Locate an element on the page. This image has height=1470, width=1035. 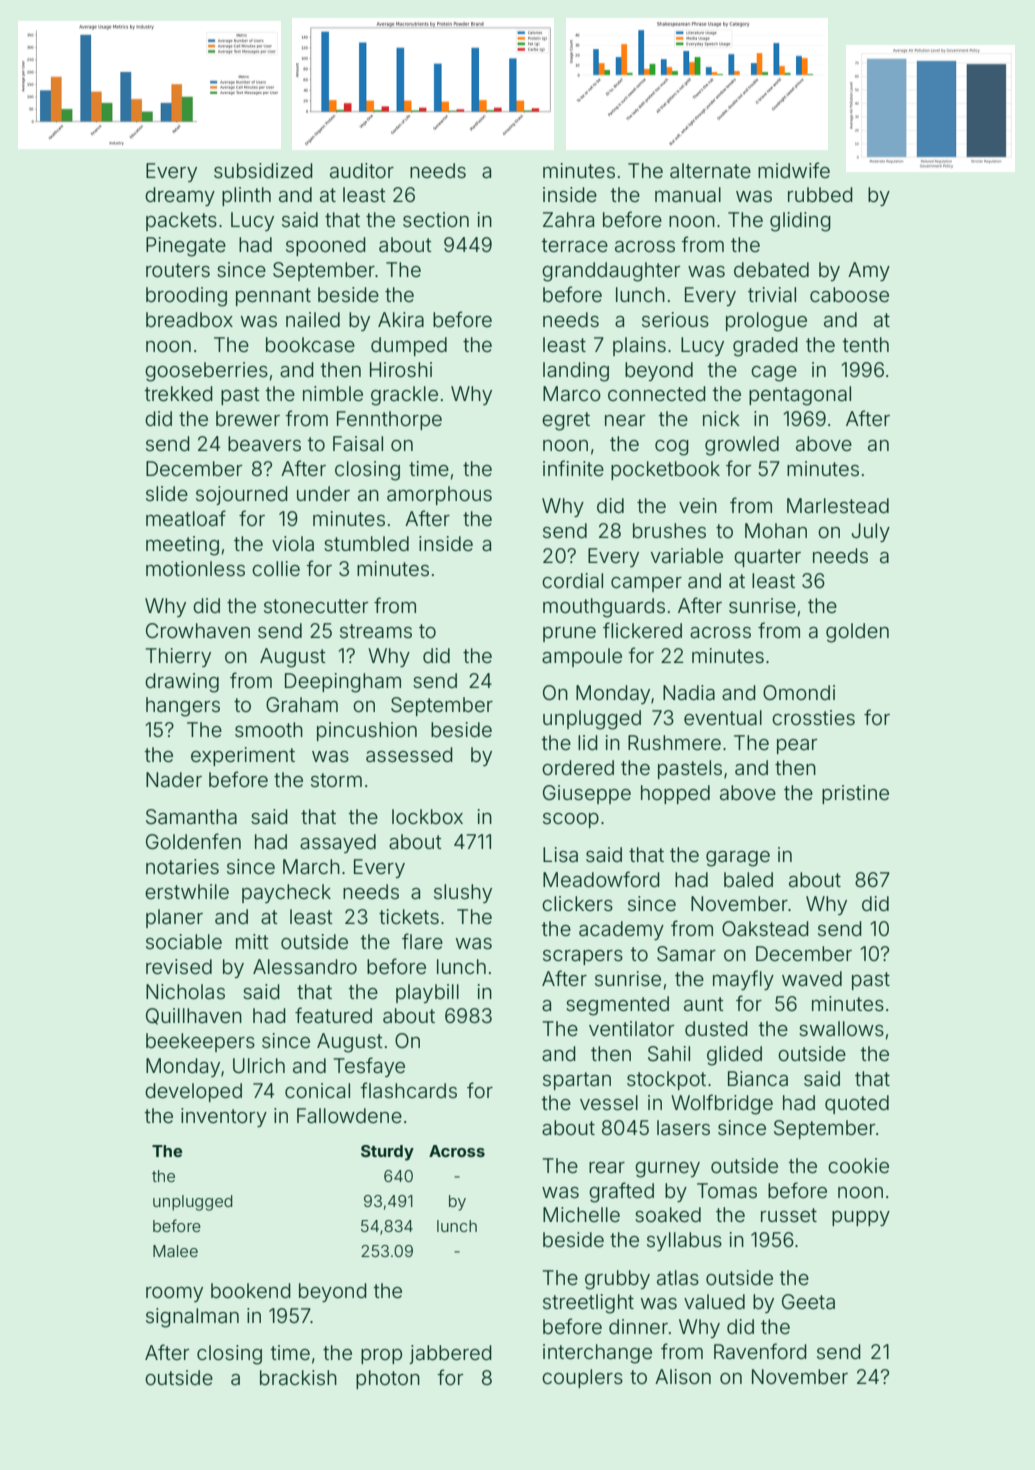
Geeta is located at coordinates (808, 1301).
